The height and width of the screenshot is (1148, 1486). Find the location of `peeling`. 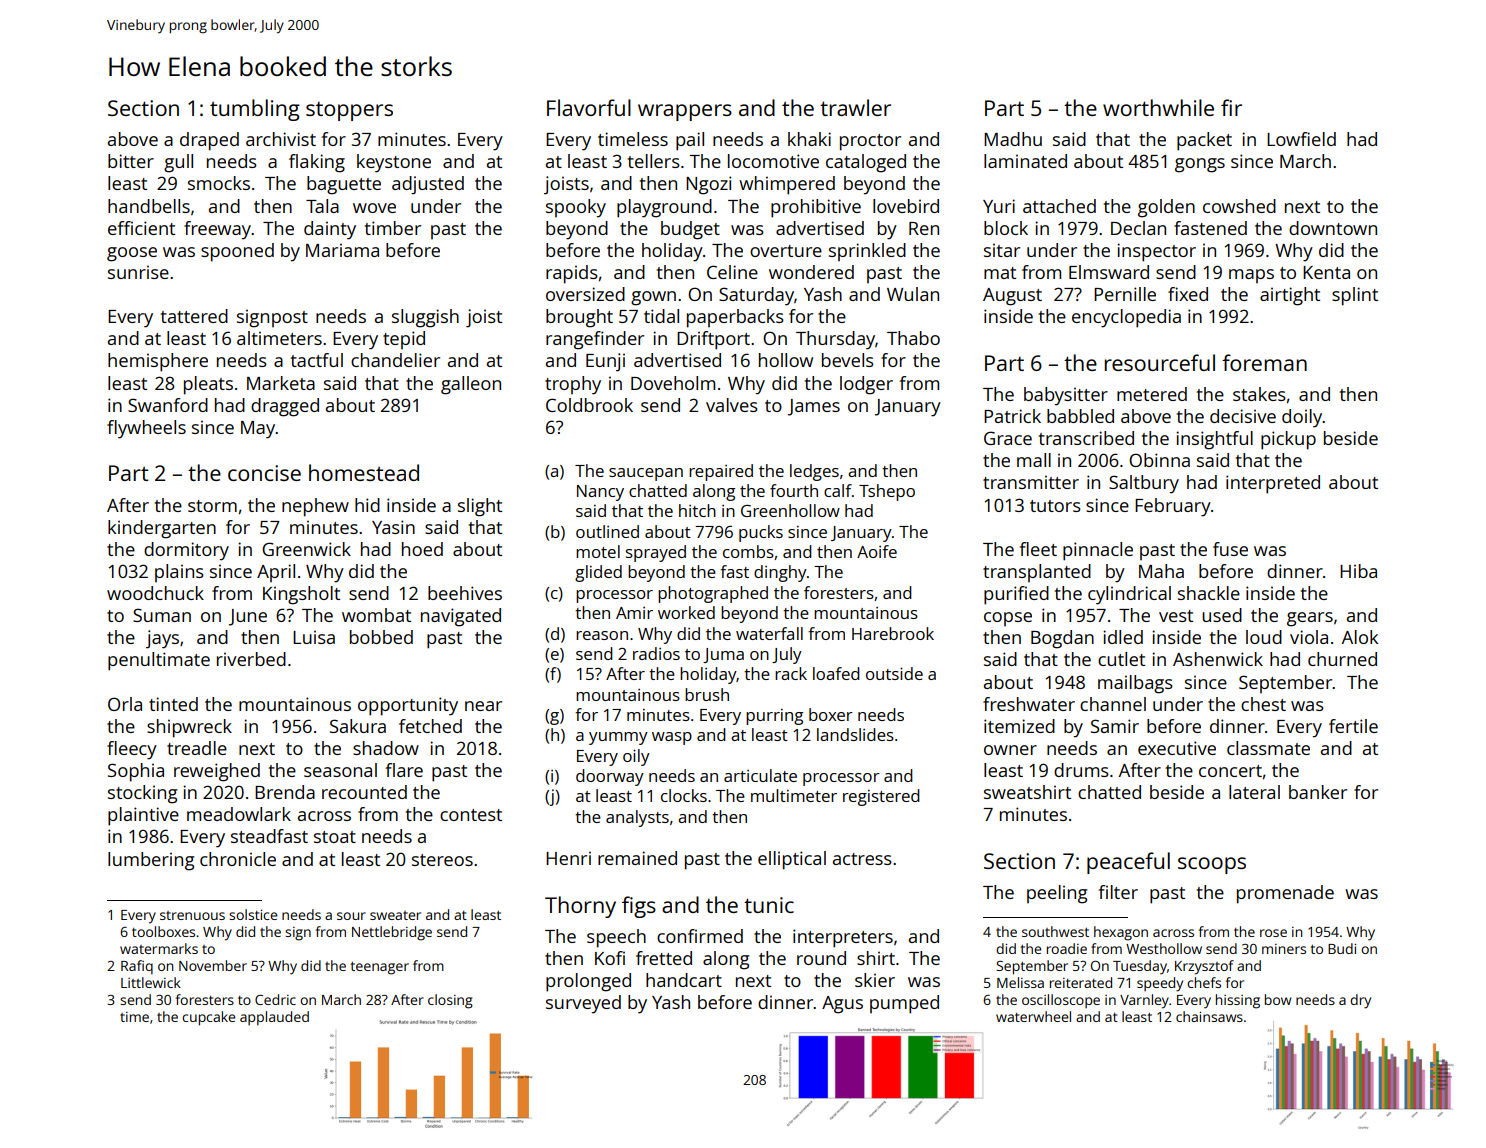

peeling is located at coordinates (1057, 894).
